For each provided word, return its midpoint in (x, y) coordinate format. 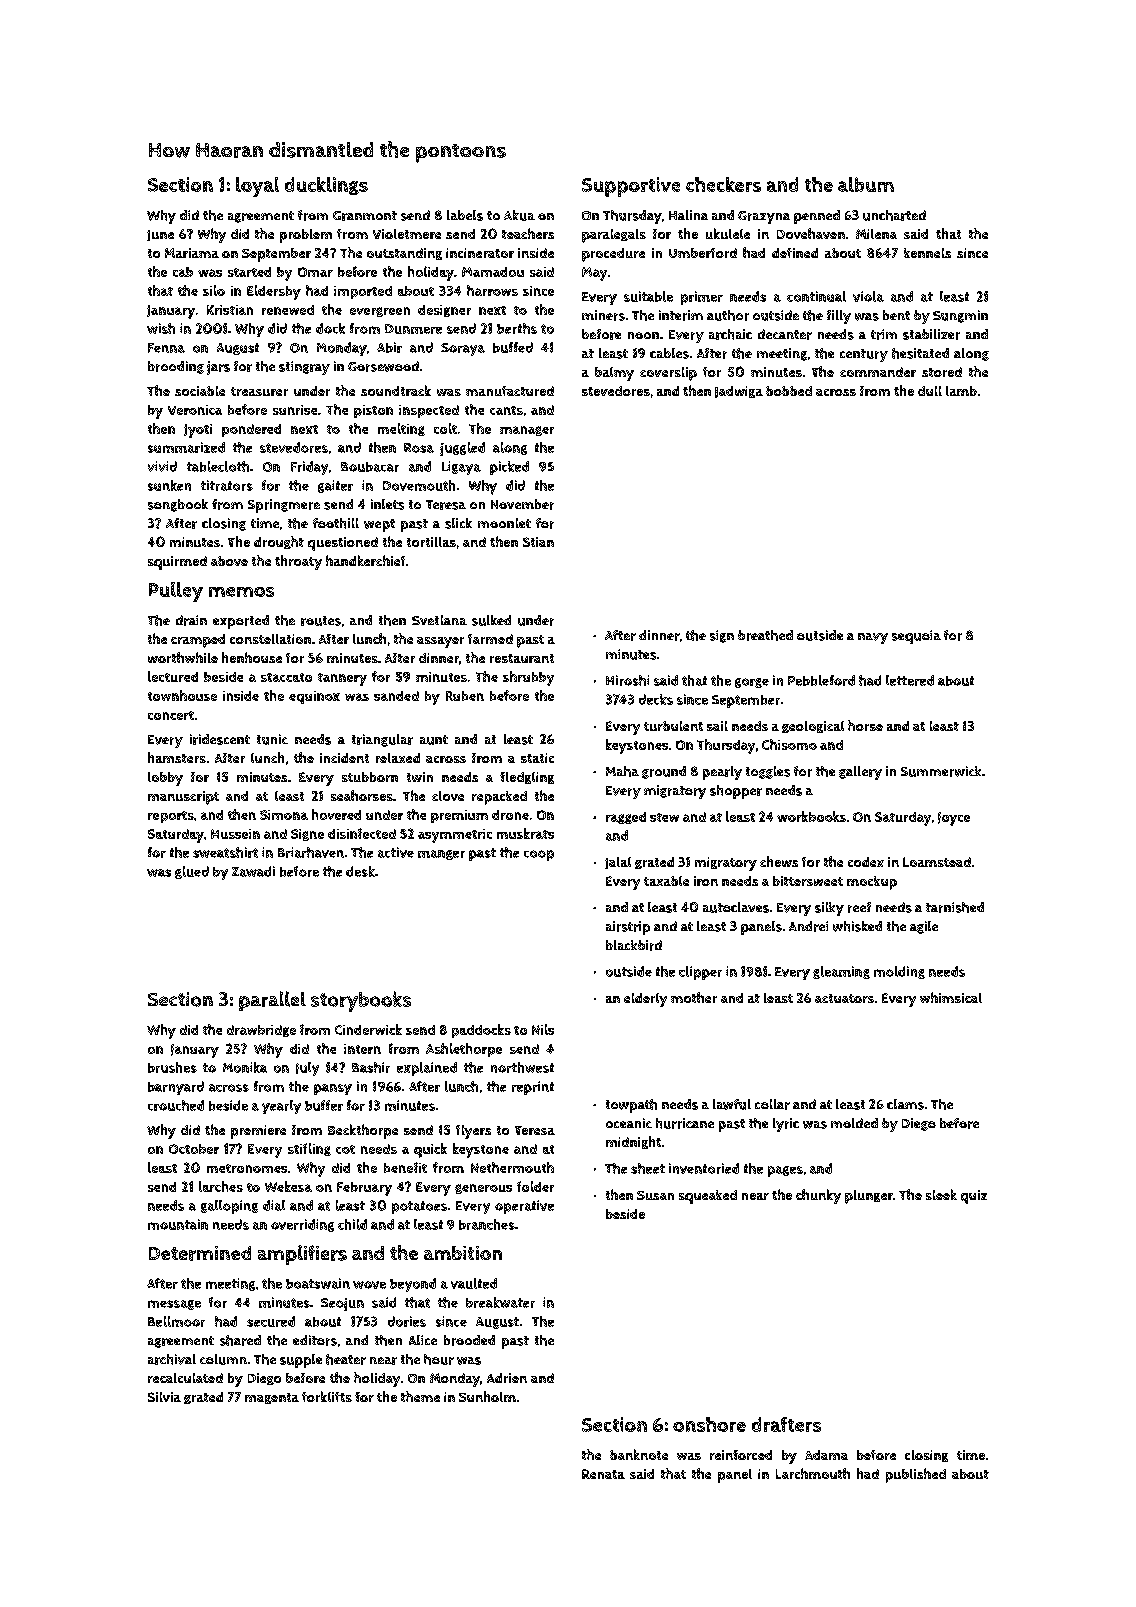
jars (218, 368)
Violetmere (407, 234)
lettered (910, 680)
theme (420, 1396)
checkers (723, 184)
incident (344, 758)
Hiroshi (627, 680)
